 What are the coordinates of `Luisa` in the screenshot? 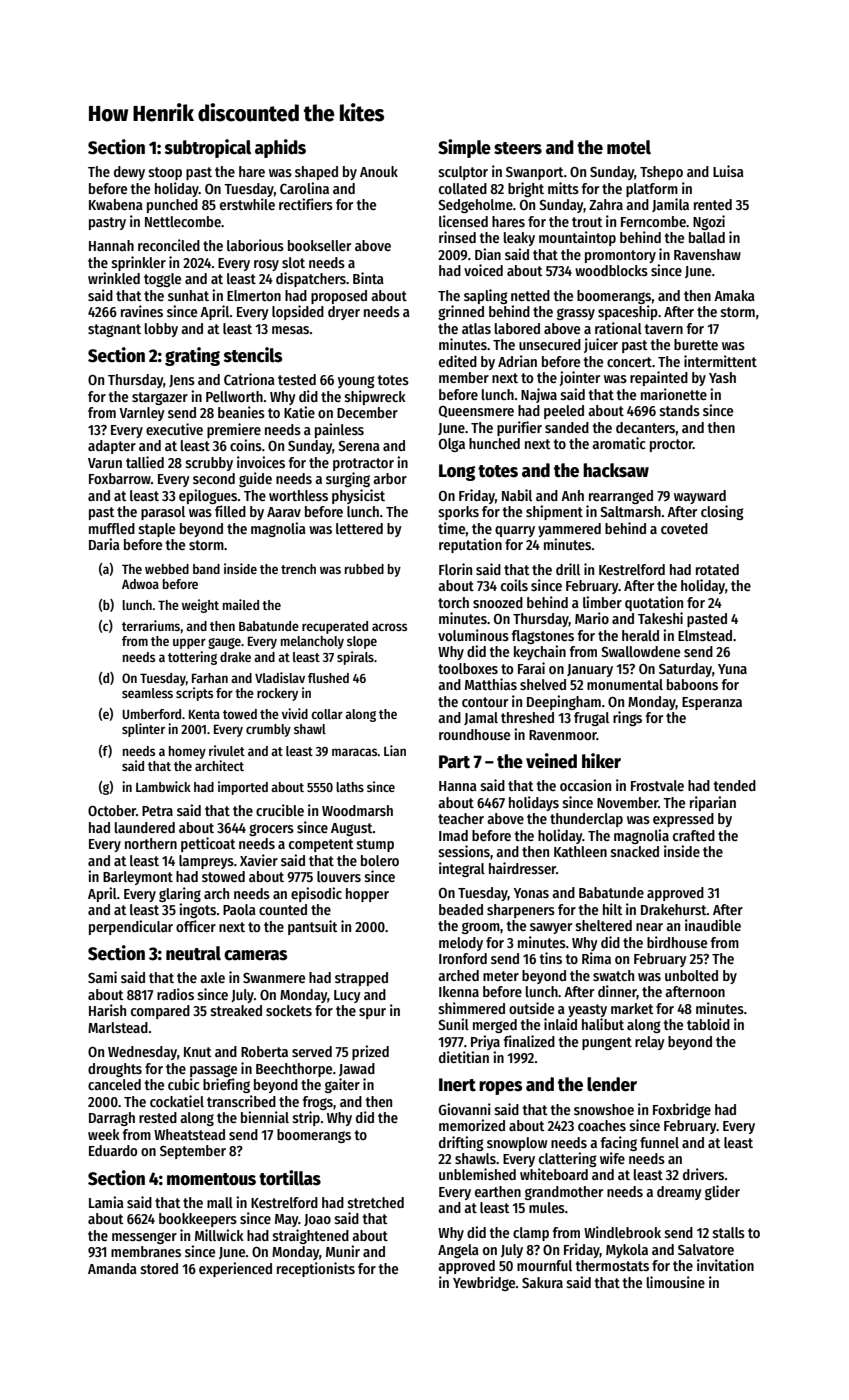 It's located at (728, 171).
